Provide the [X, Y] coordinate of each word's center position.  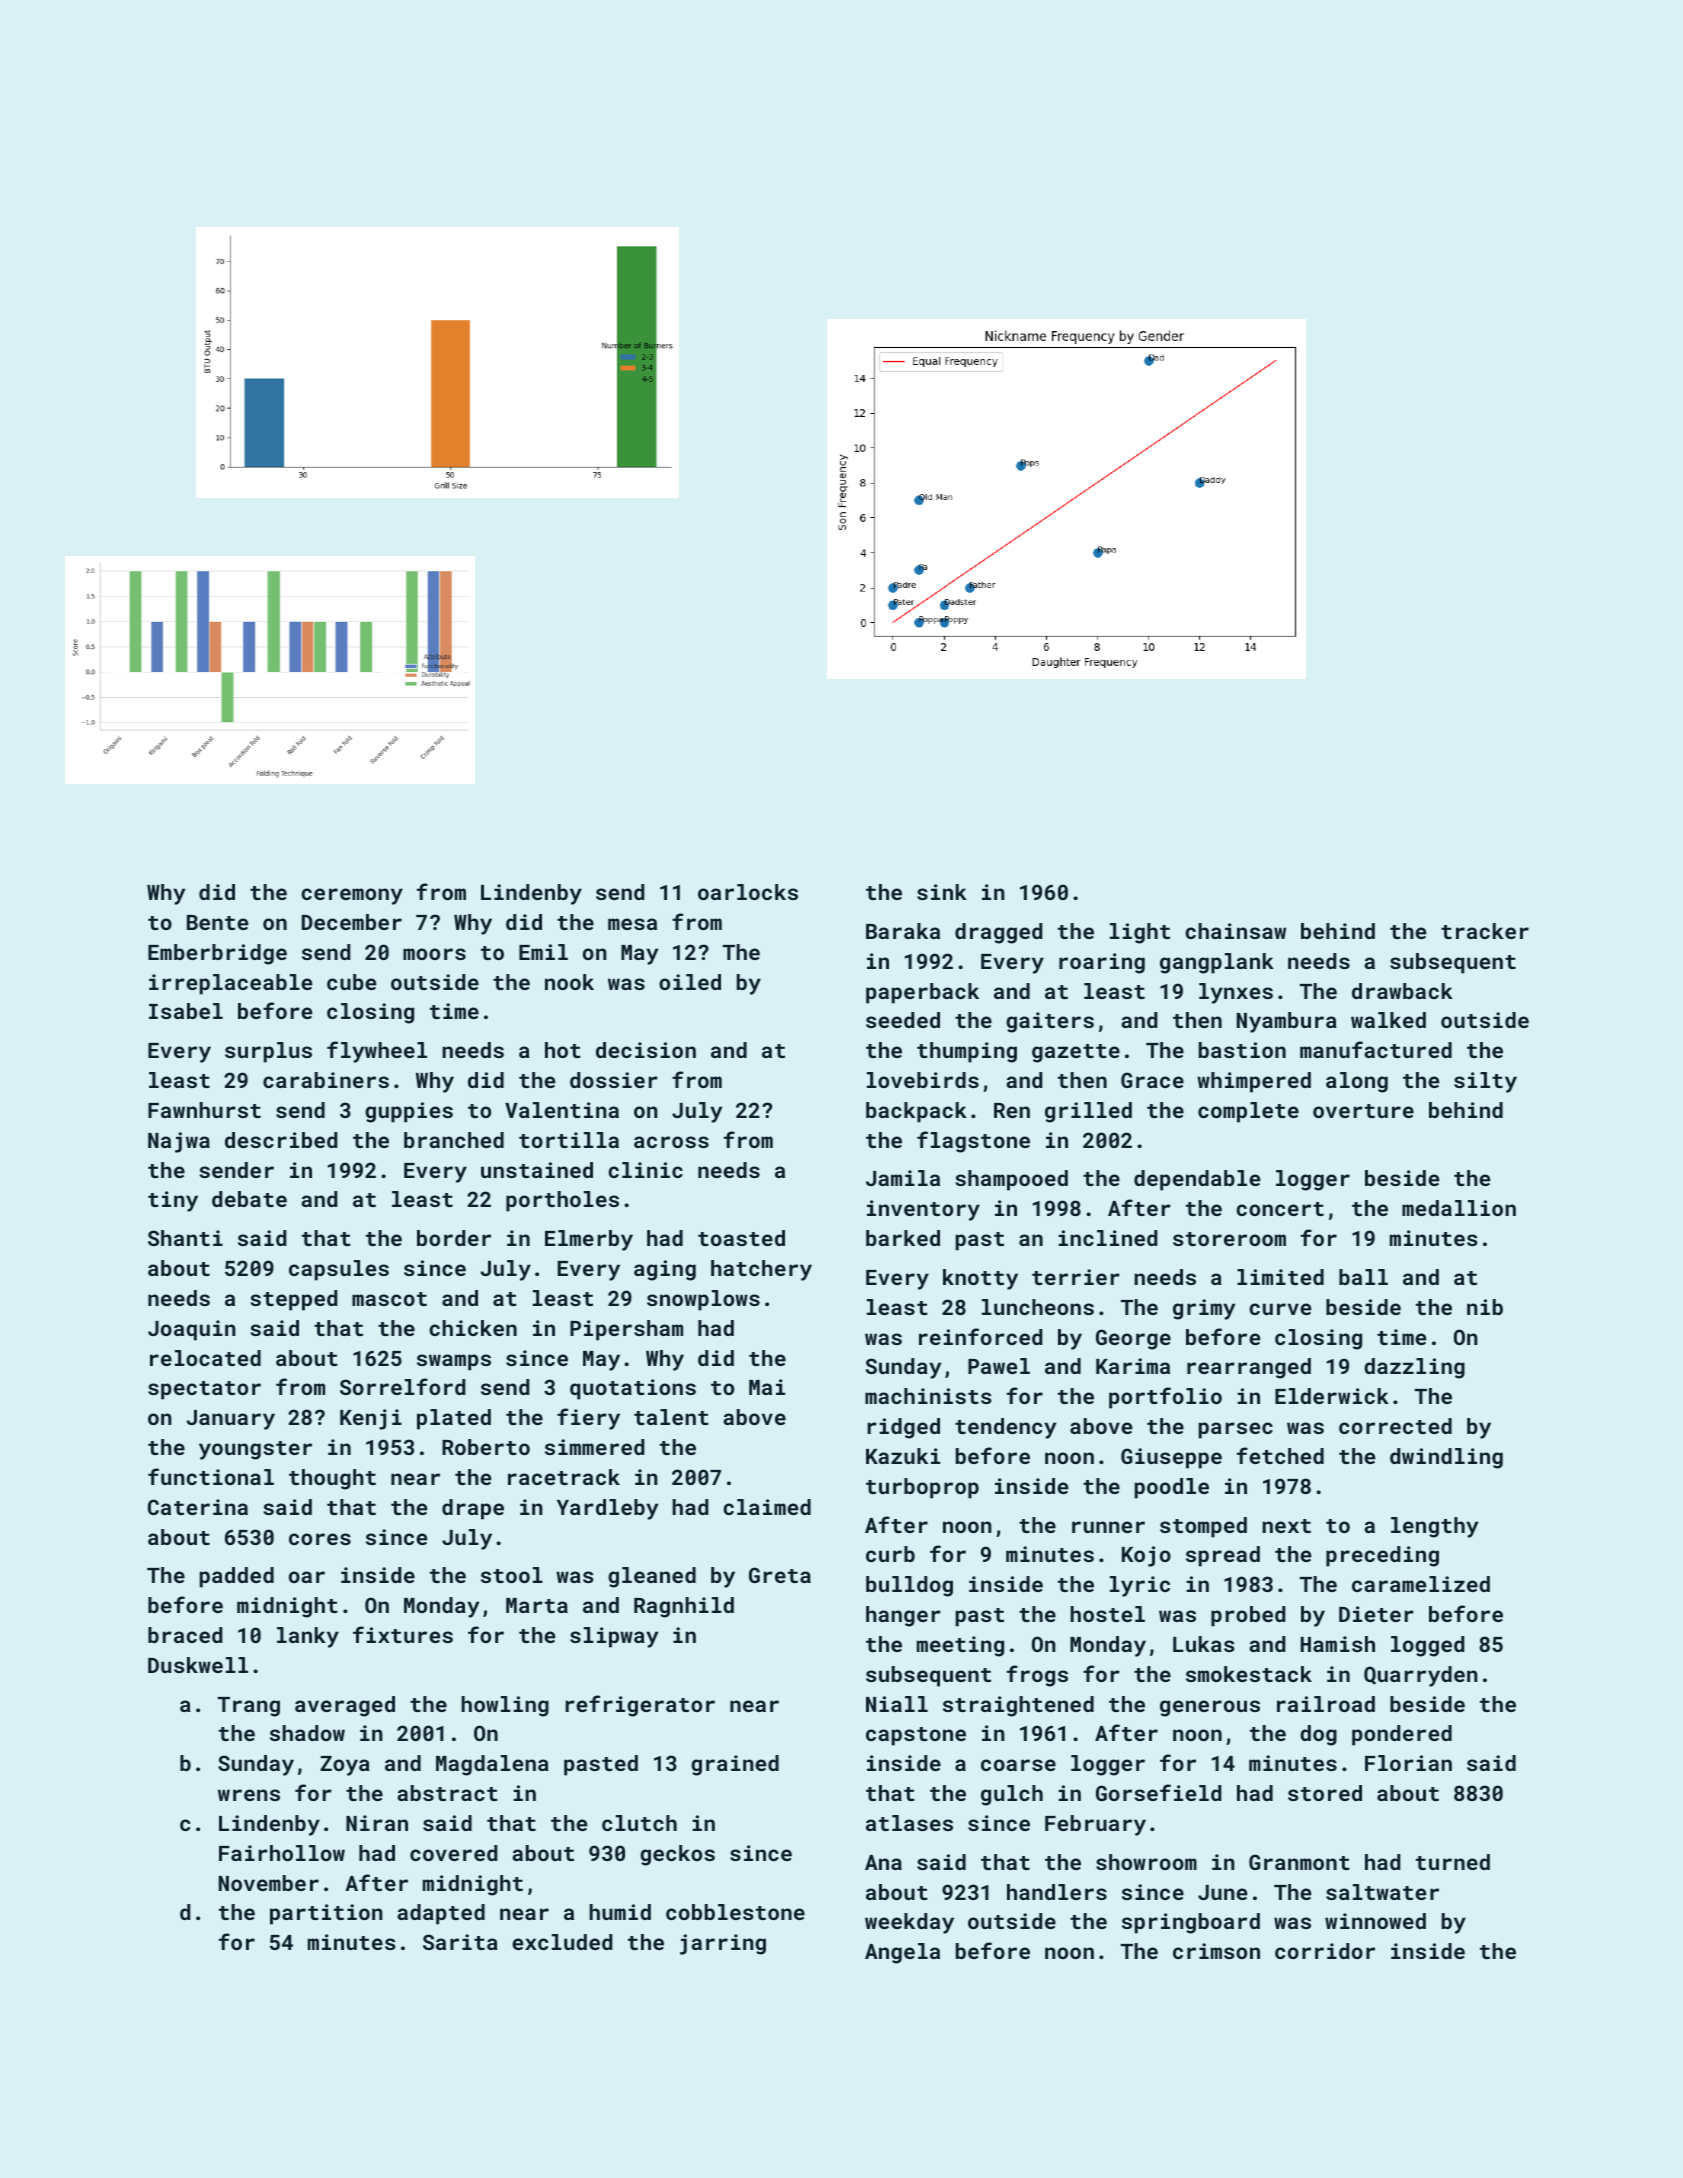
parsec [1236, 1430]
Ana [883, 1862]
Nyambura [1287, 1022]
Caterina [198, 1507]
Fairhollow [282, 1853]
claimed [767, 1507]
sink [942, 892]
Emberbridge [217, 954]
